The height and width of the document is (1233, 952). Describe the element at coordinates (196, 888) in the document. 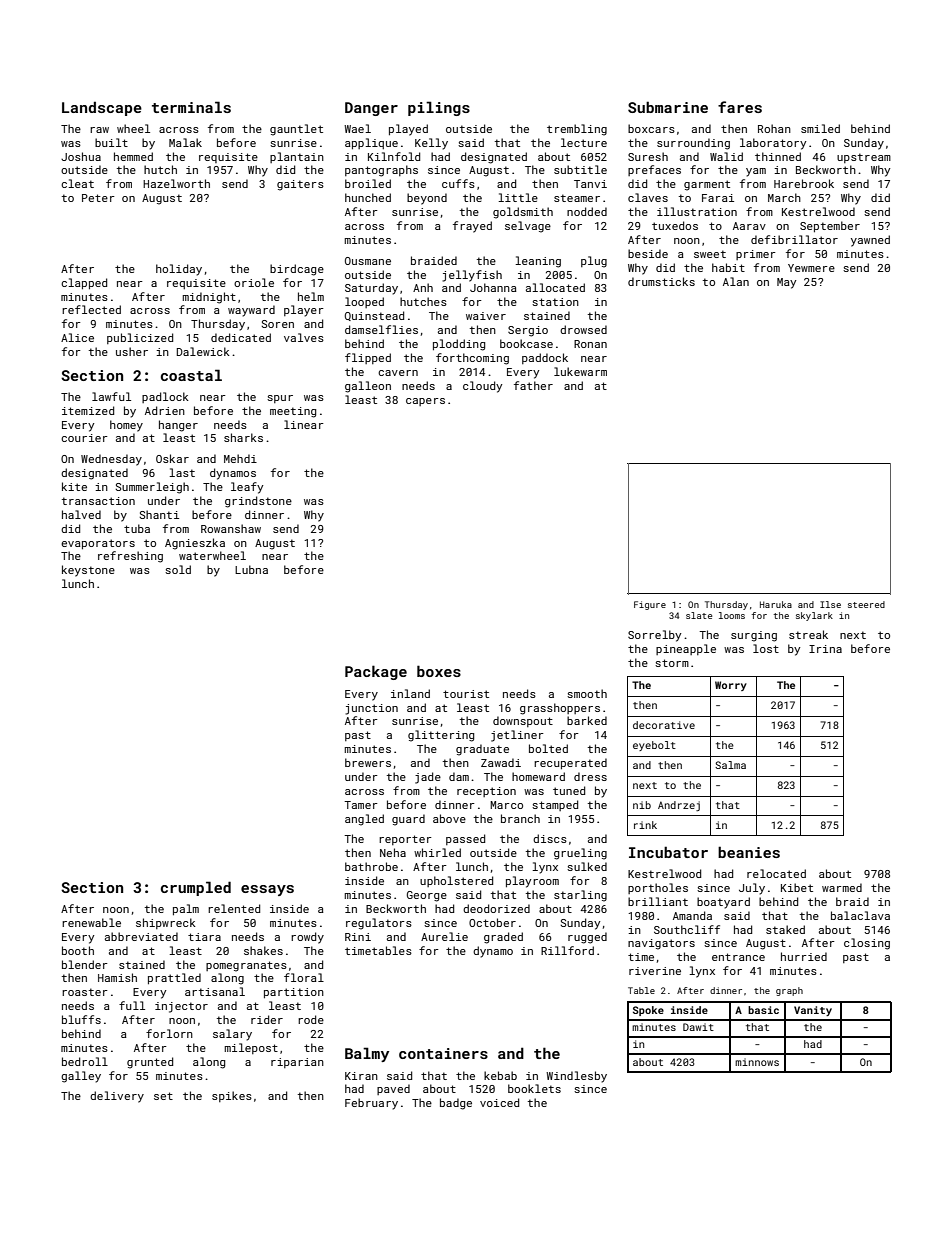

I see `crumpled` at that location.
